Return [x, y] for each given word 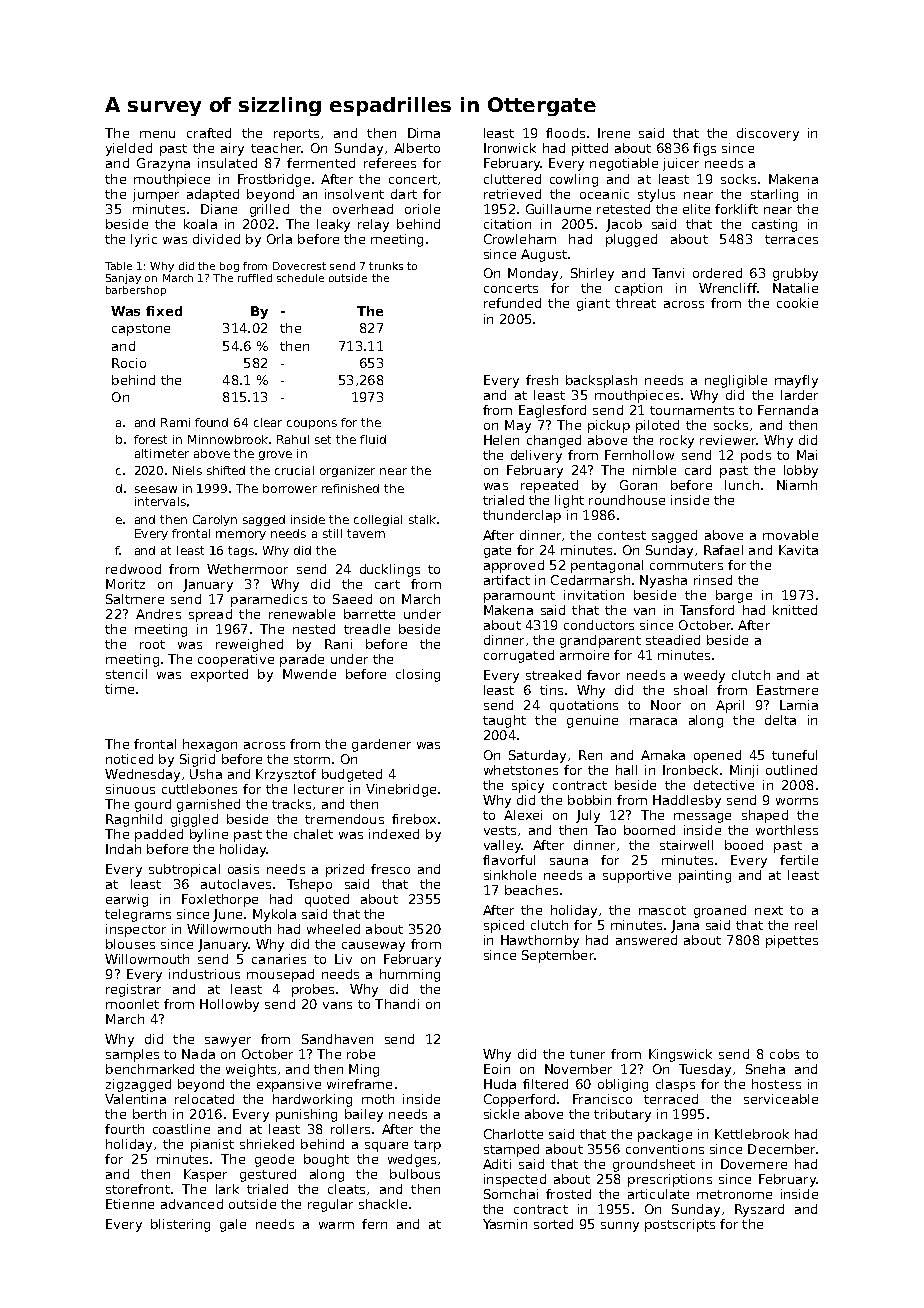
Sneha [765, 1069]
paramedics [269, 600]
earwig [127, 900]
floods [565, 133]
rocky [677, 441]
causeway [373, 947]
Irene [614, 133]
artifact [507, 580]
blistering [180, 1225]
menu [157, 134]
